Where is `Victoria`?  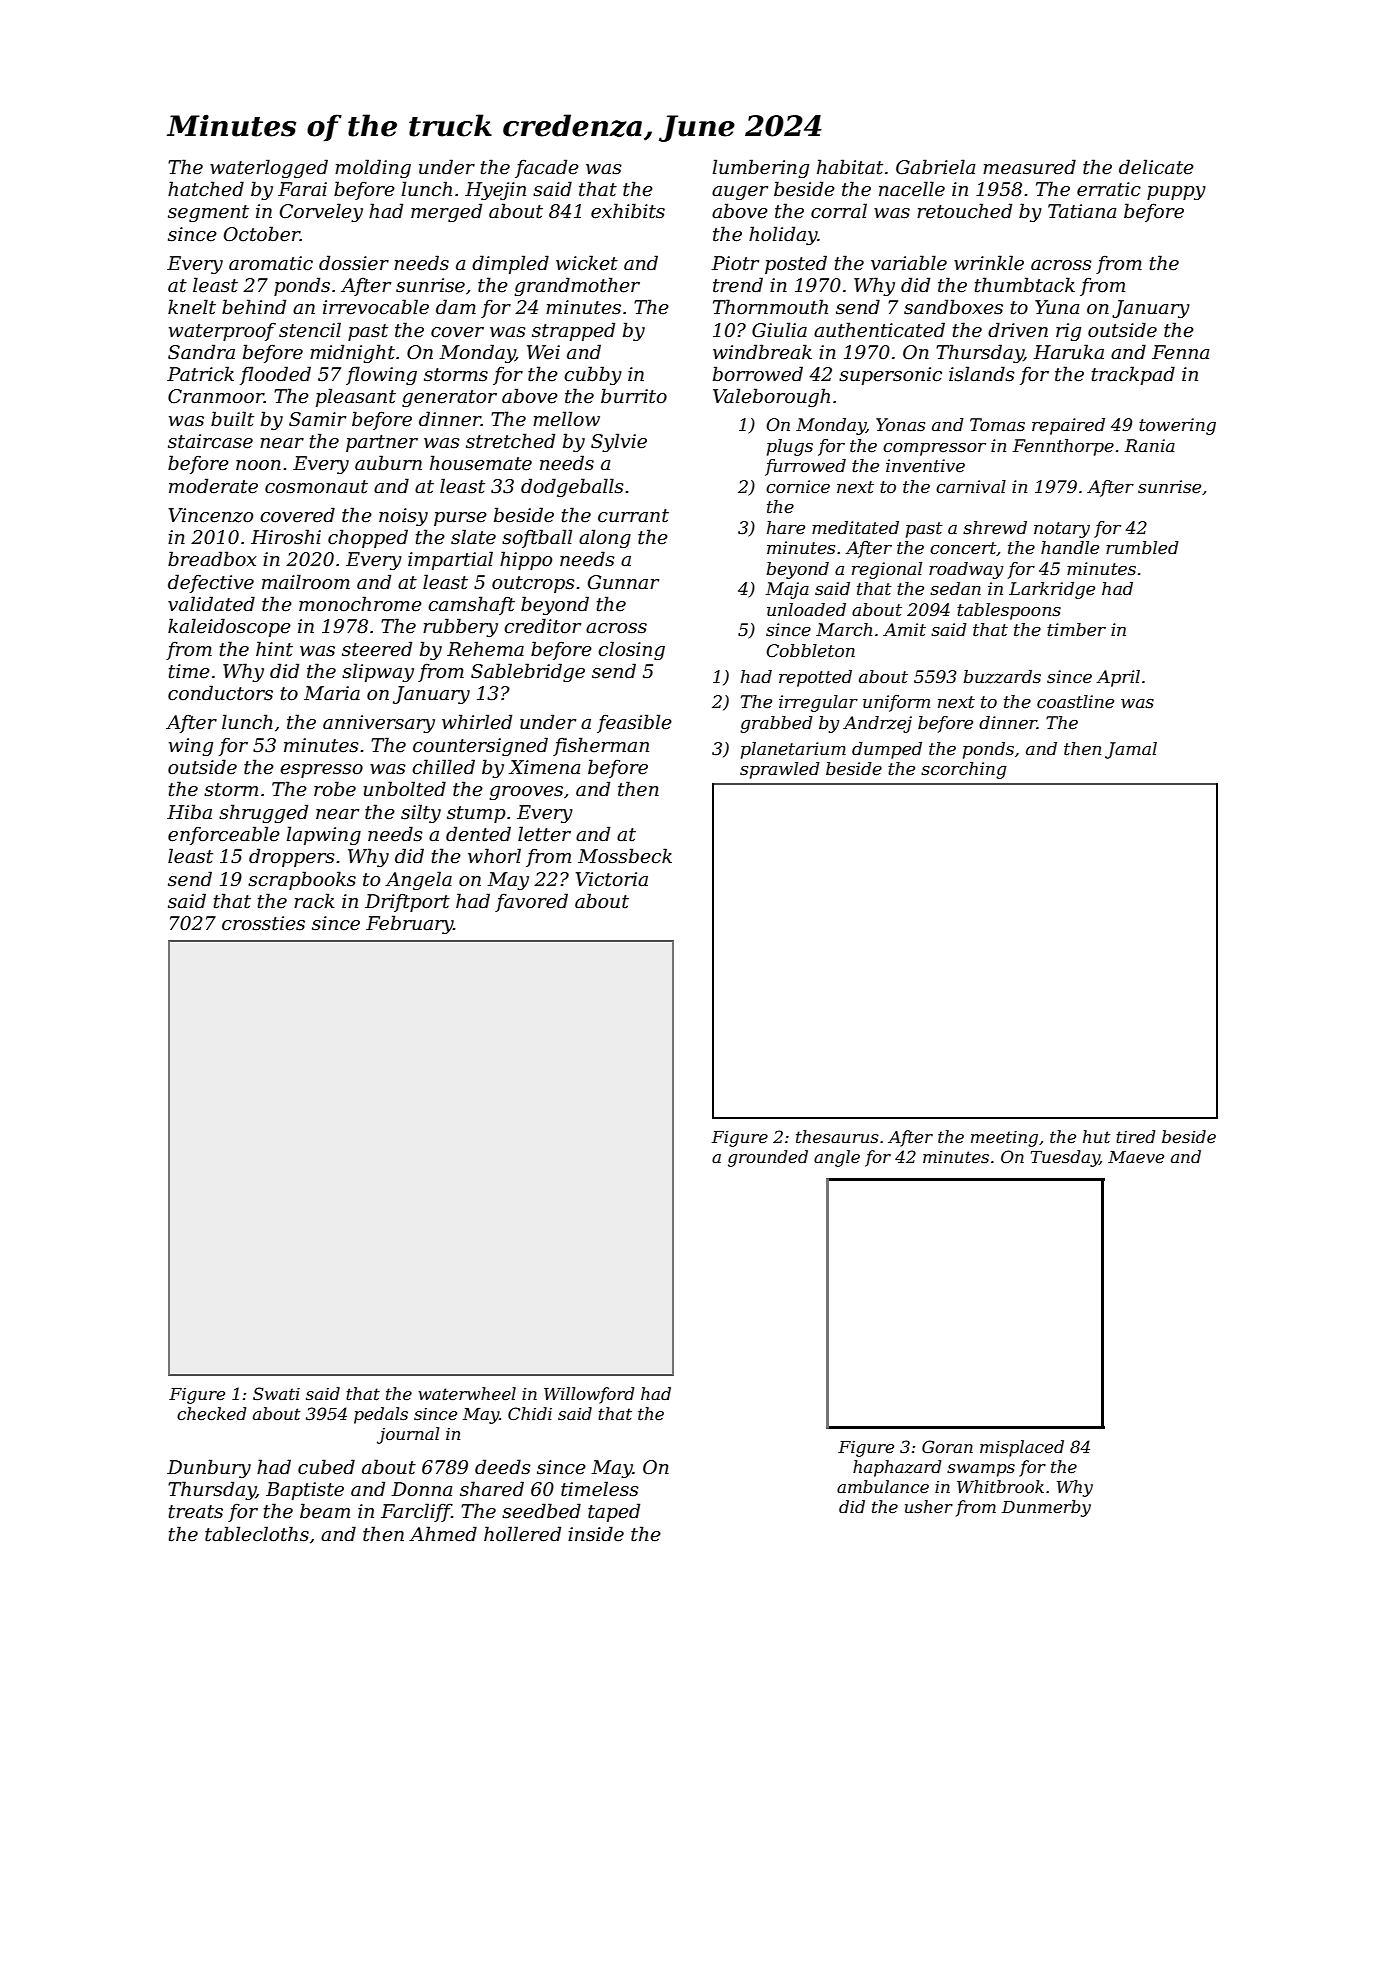 Victoria is located at coordinates (612, 879).
